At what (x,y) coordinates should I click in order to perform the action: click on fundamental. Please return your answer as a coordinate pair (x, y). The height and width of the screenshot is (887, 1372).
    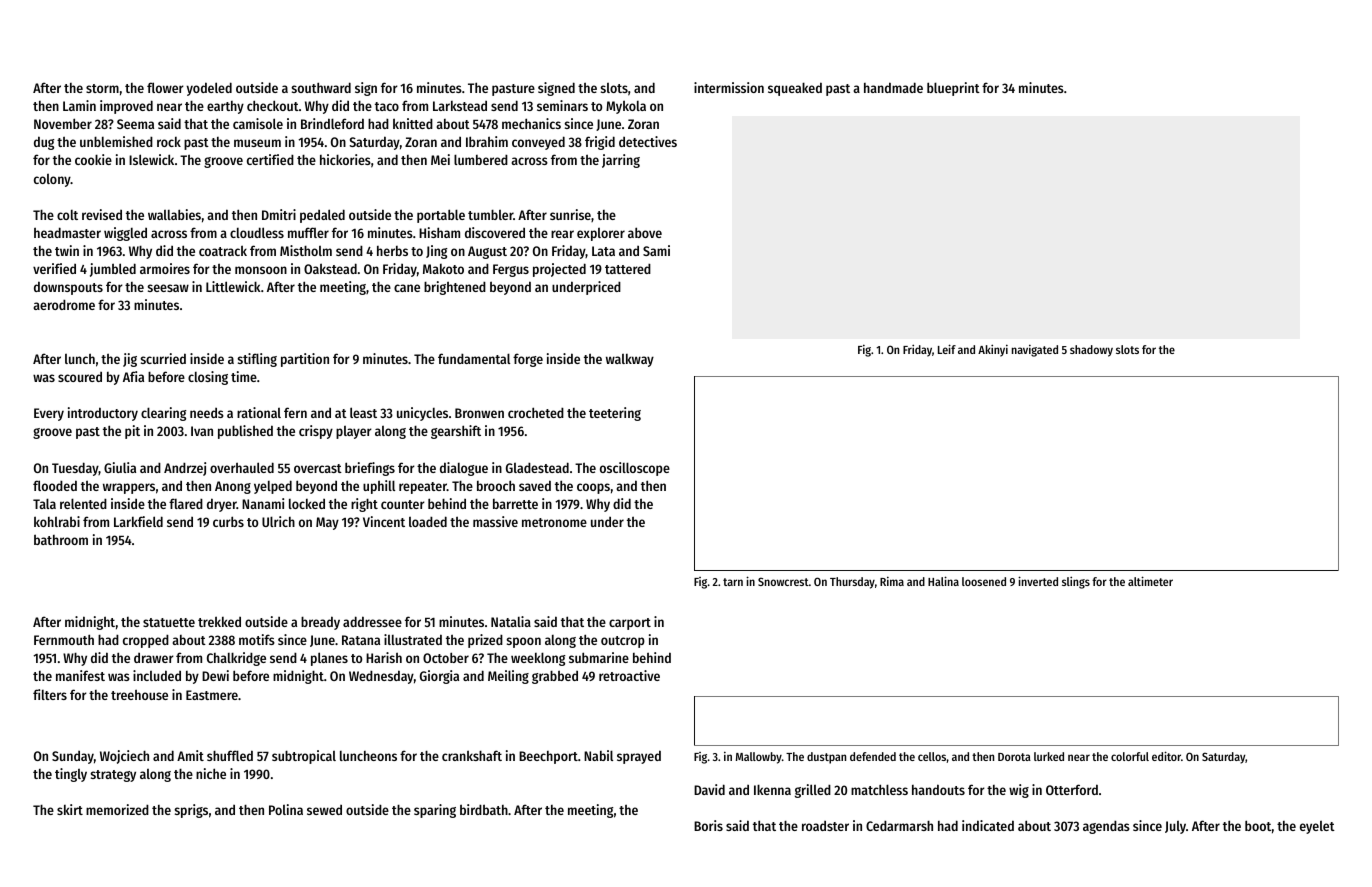
    Looking at the image, I should click on (474, 358).
